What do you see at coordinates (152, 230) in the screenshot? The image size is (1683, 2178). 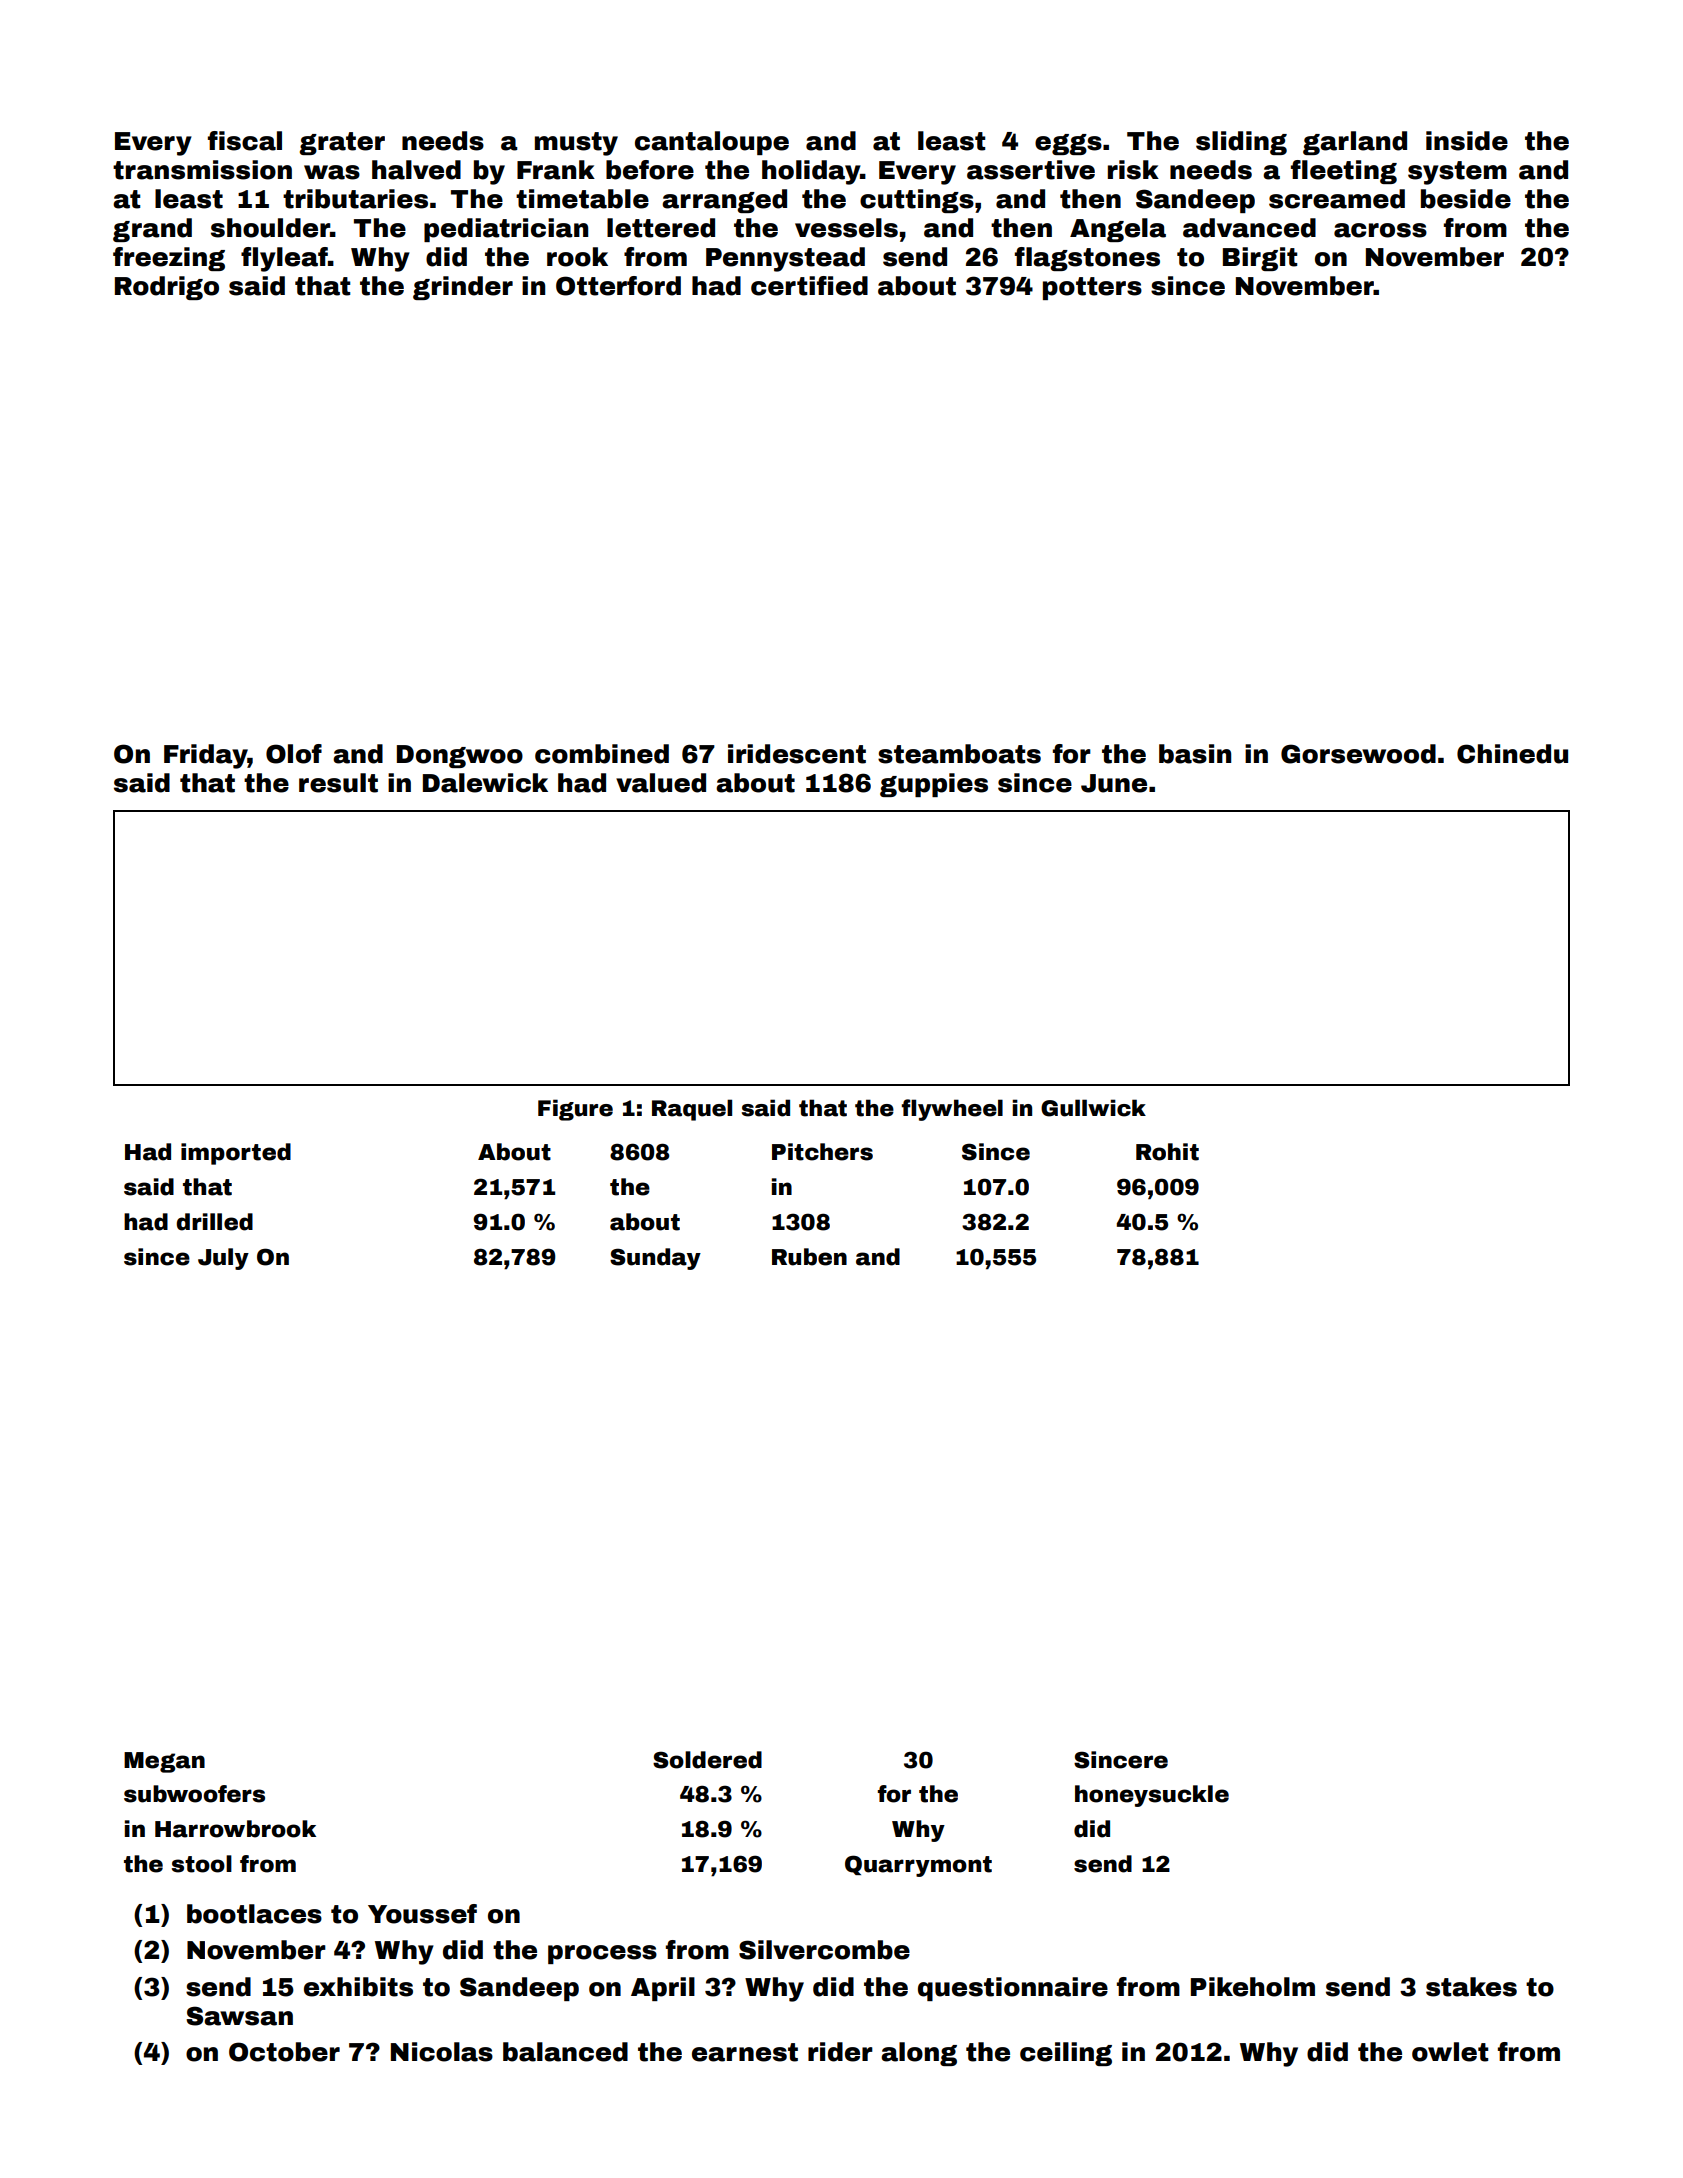 I see `grand` at bounding box center [152, 230].
